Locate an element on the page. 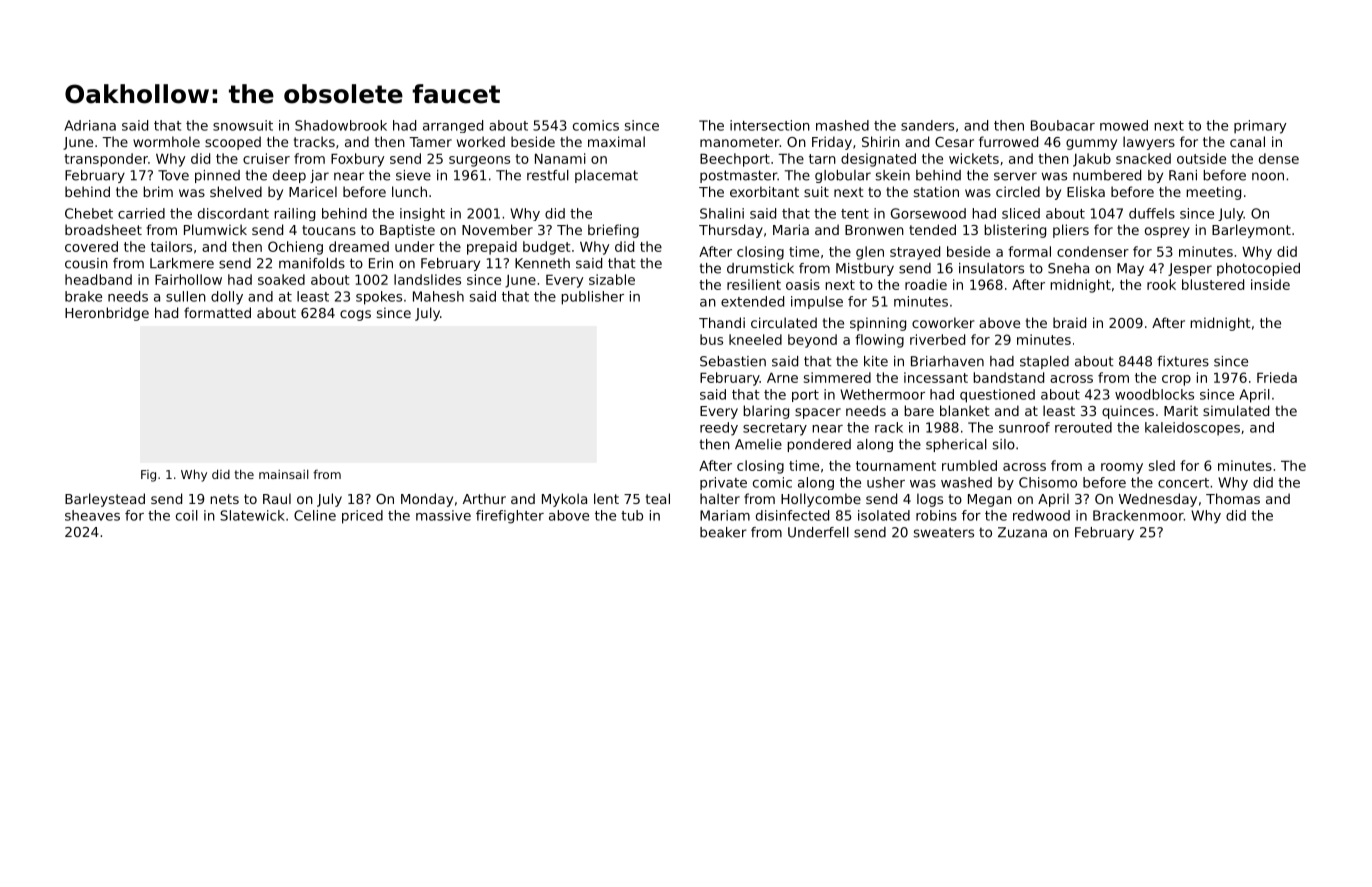  Thursday is located at coordinates (731, 231).
